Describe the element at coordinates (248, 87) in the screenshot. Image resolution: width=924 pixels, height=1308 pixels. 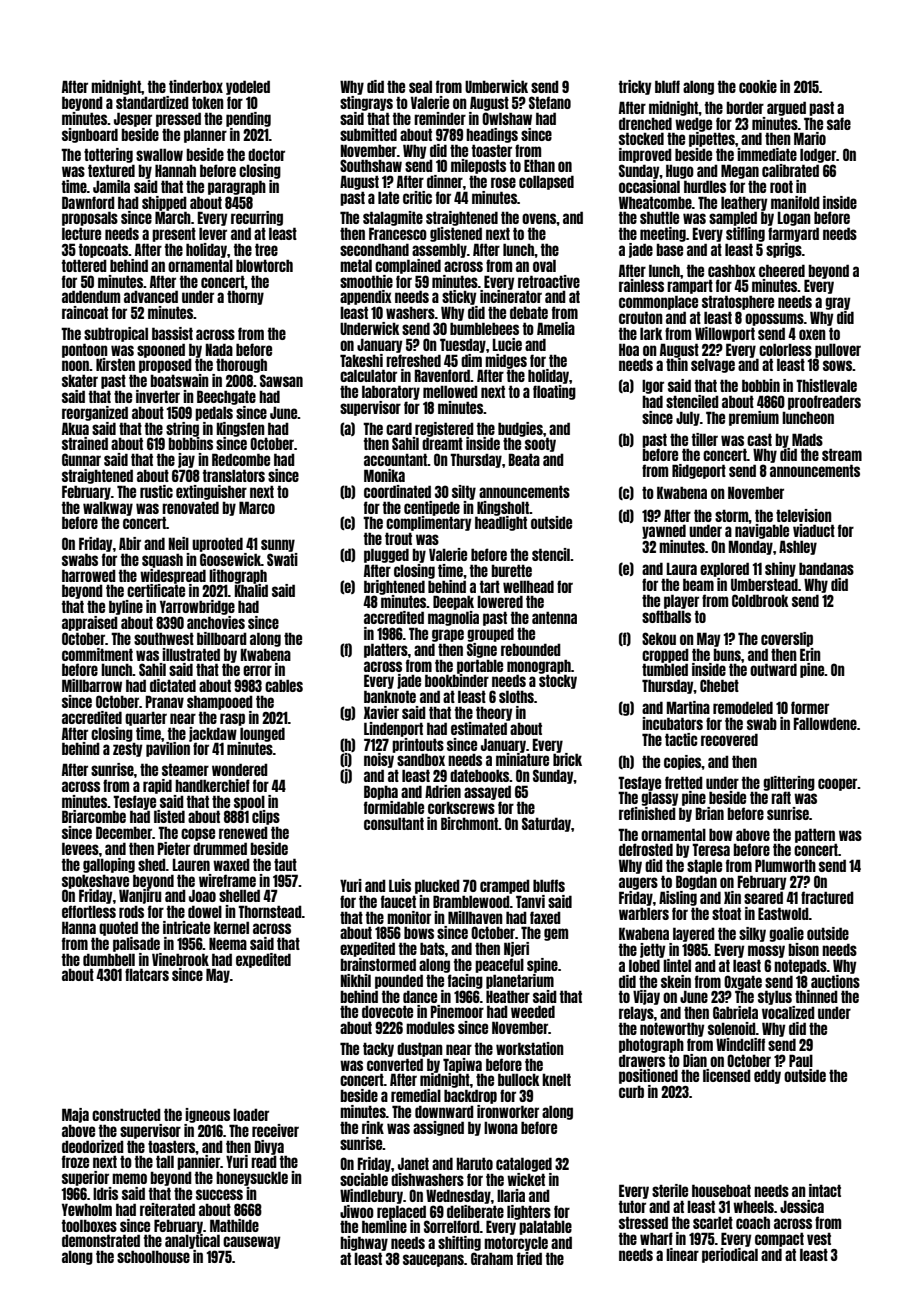
I see `yodeled` at that location.
